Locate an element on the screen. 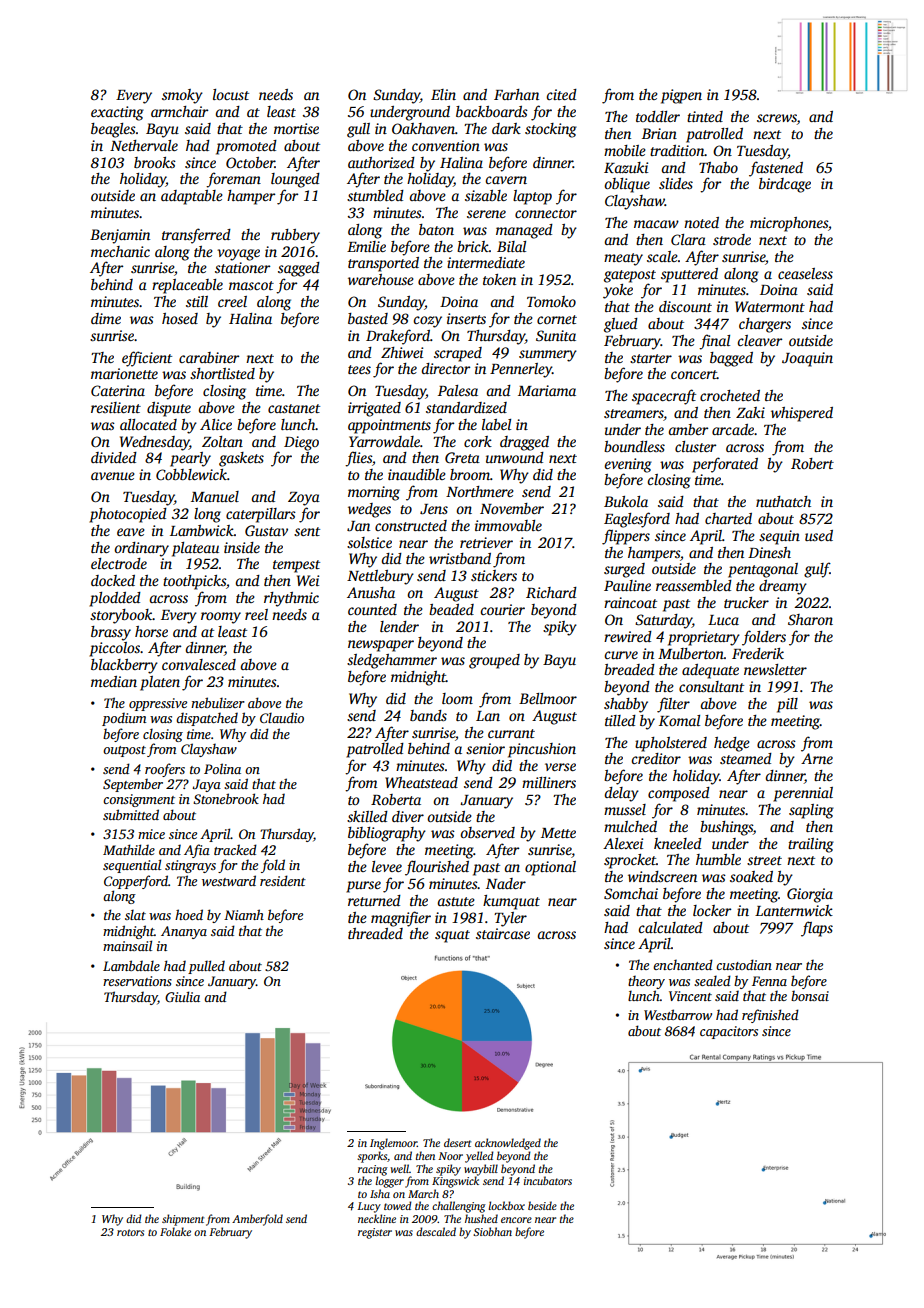  tradition is located at coordinates (677, 150).
